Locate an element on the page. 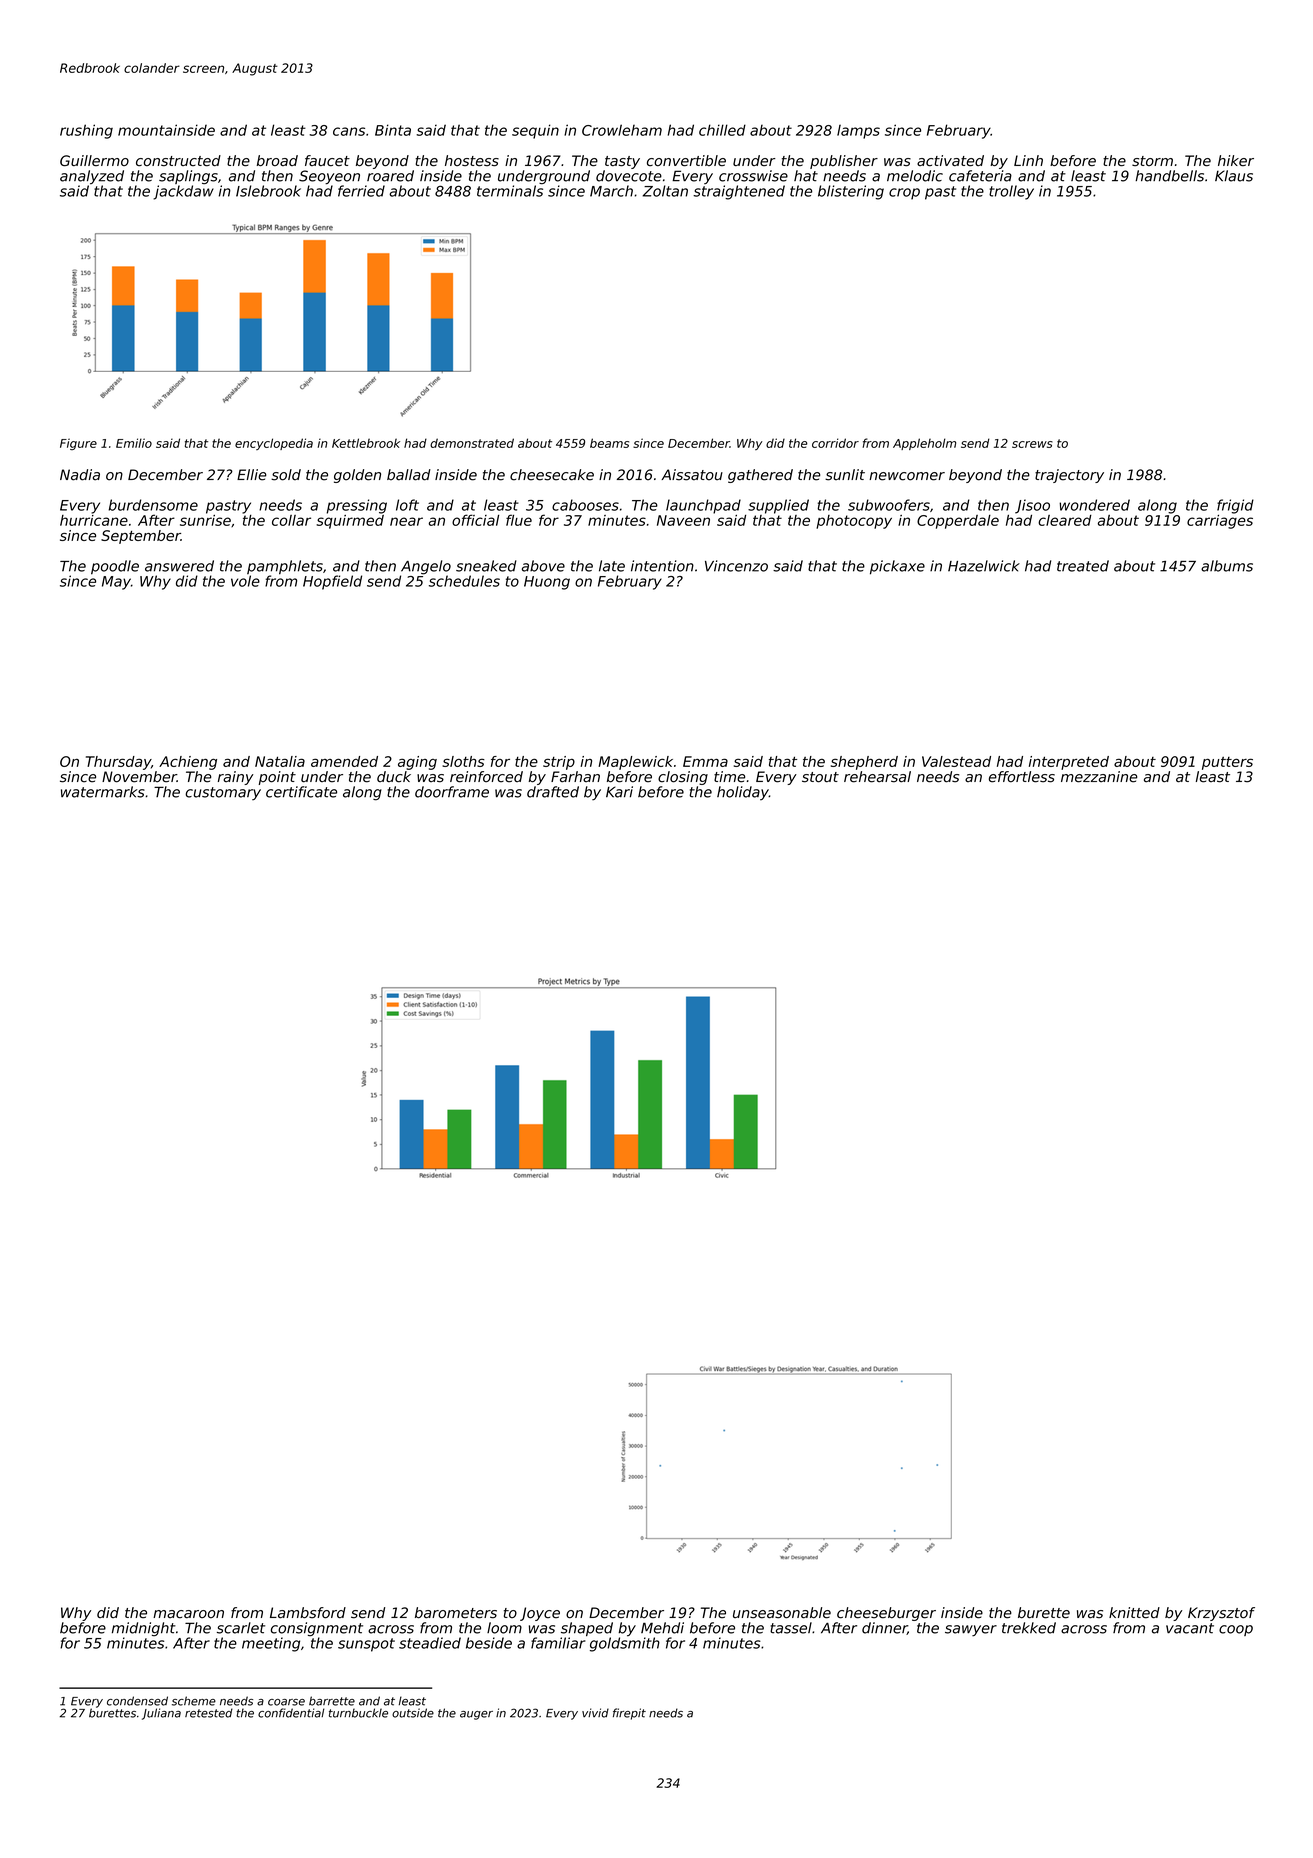 This image has height=1858, width=1313. cheeseburger is located at coordinates (886, 1614).
